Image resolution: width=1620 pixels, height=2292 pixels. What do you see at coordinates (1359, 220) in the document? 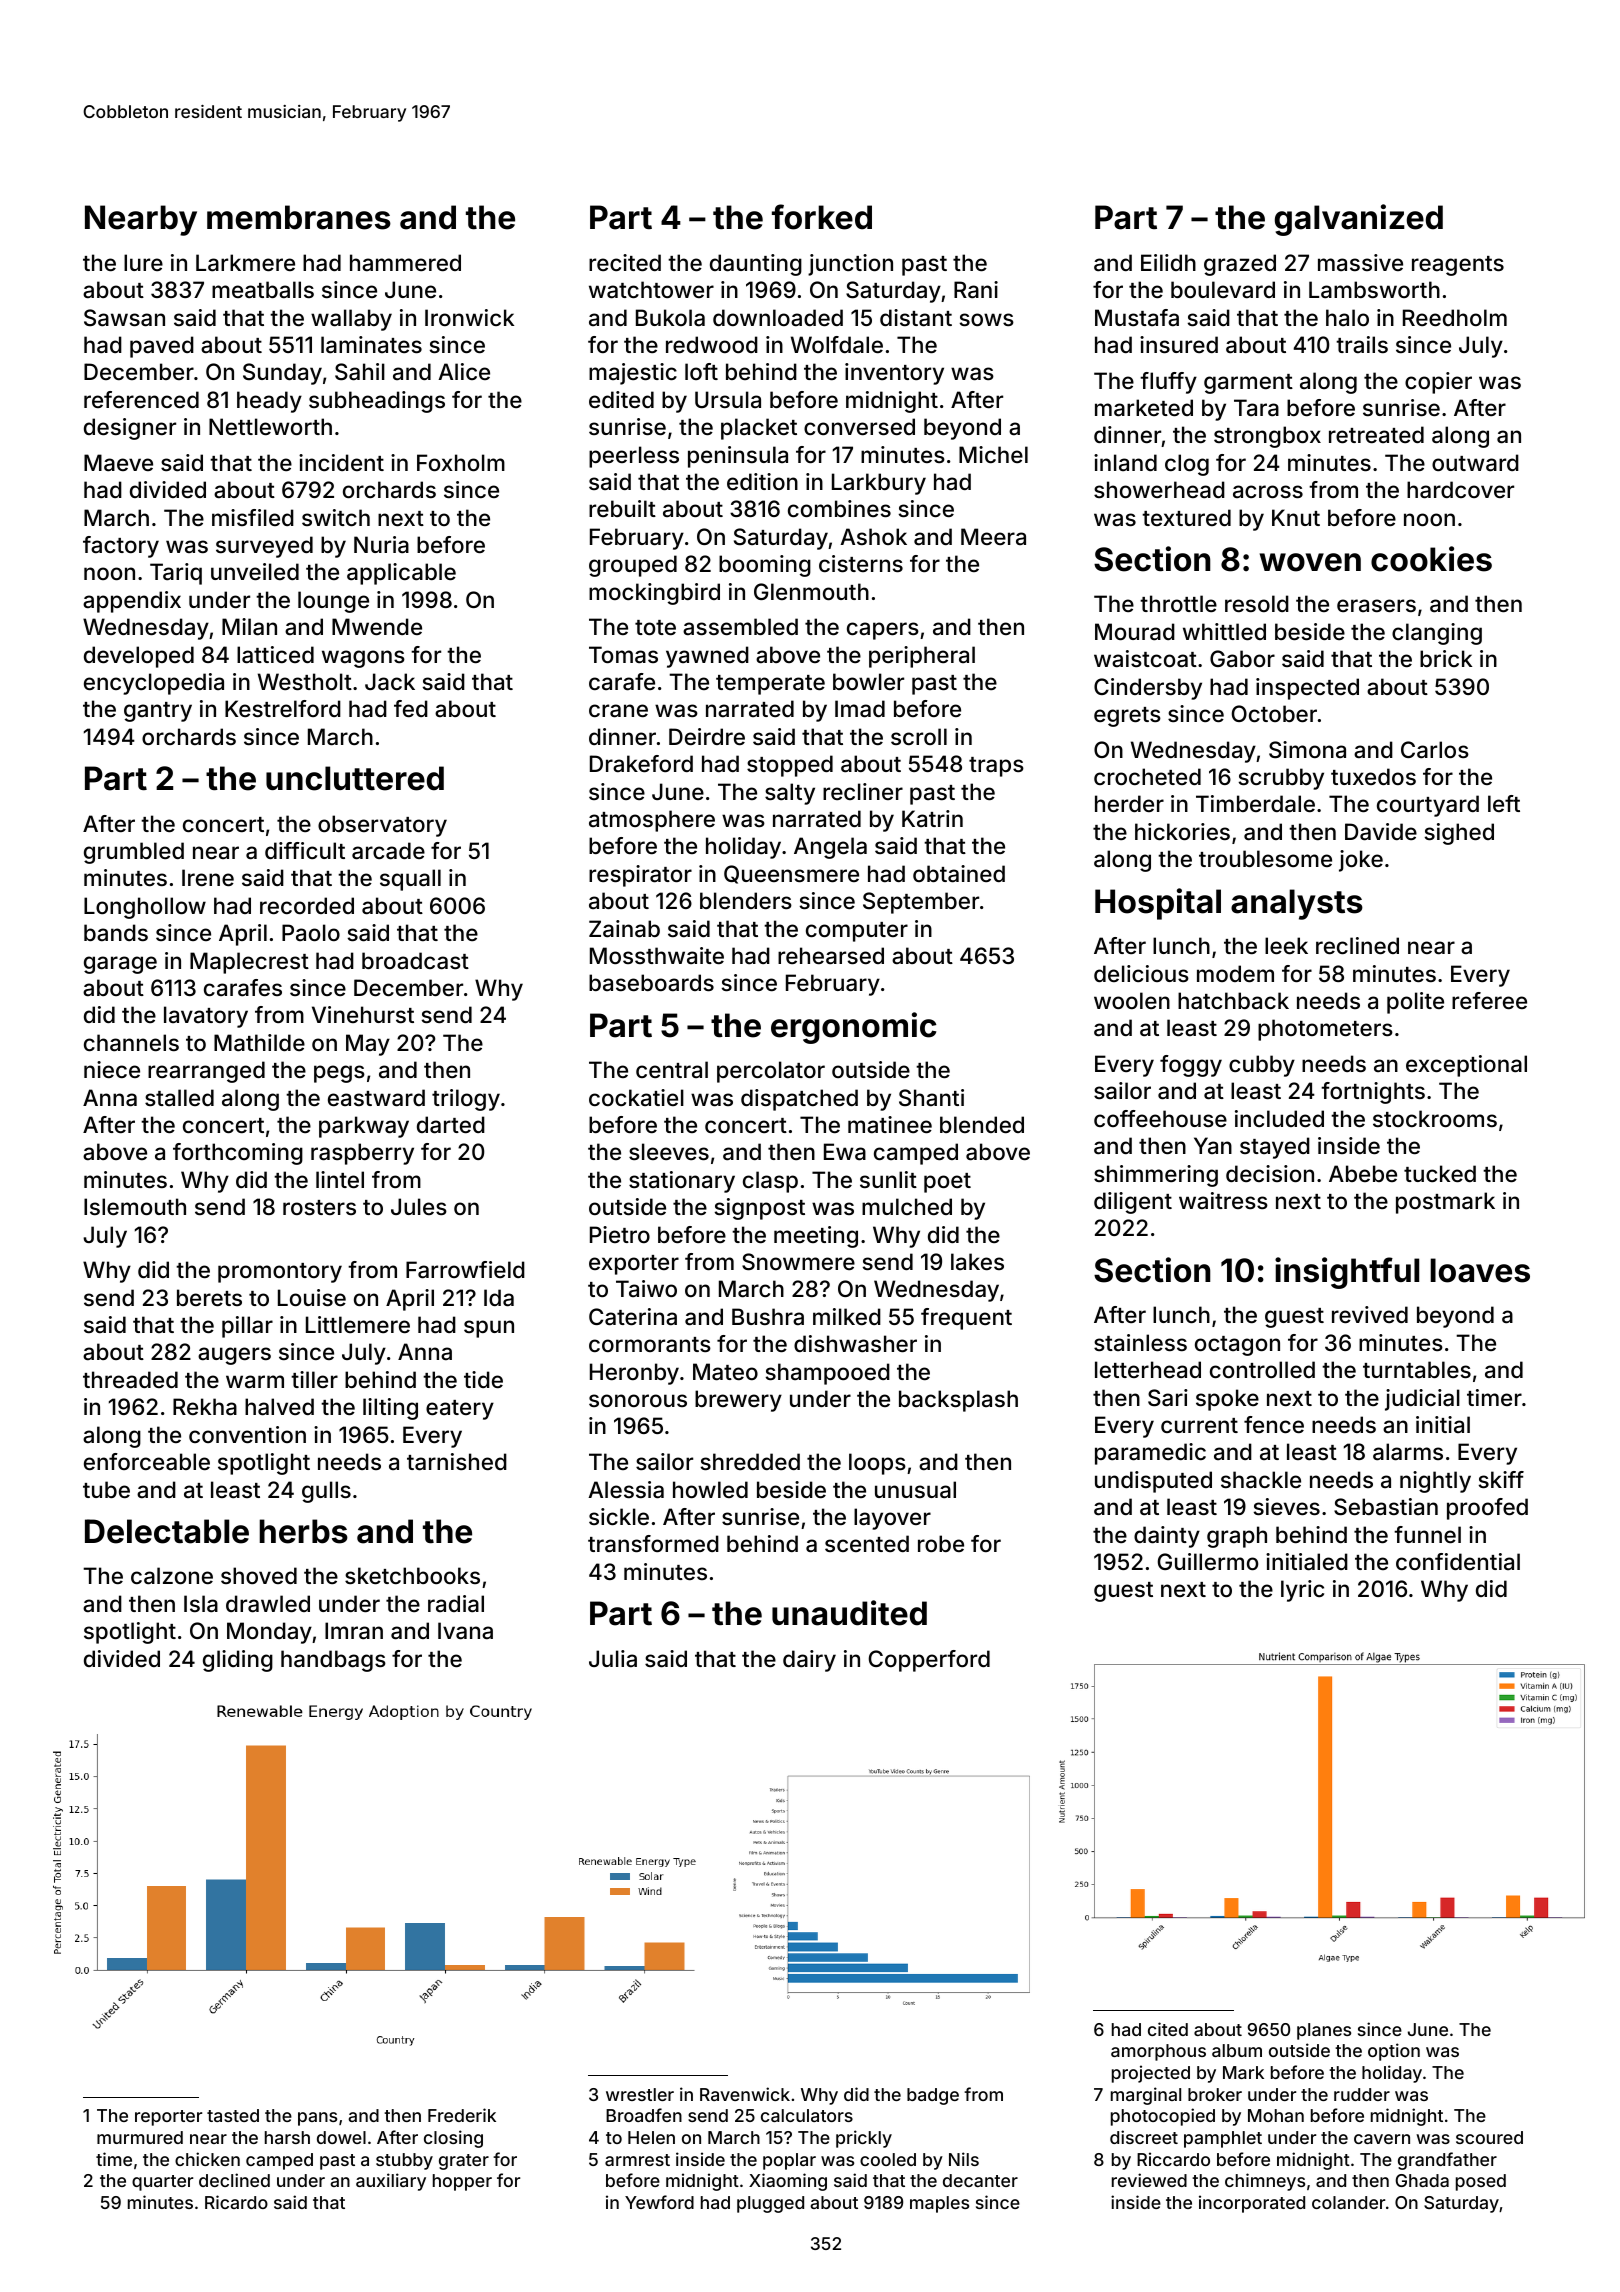
I see `galvanized` at bounding box center [1359, 220].
